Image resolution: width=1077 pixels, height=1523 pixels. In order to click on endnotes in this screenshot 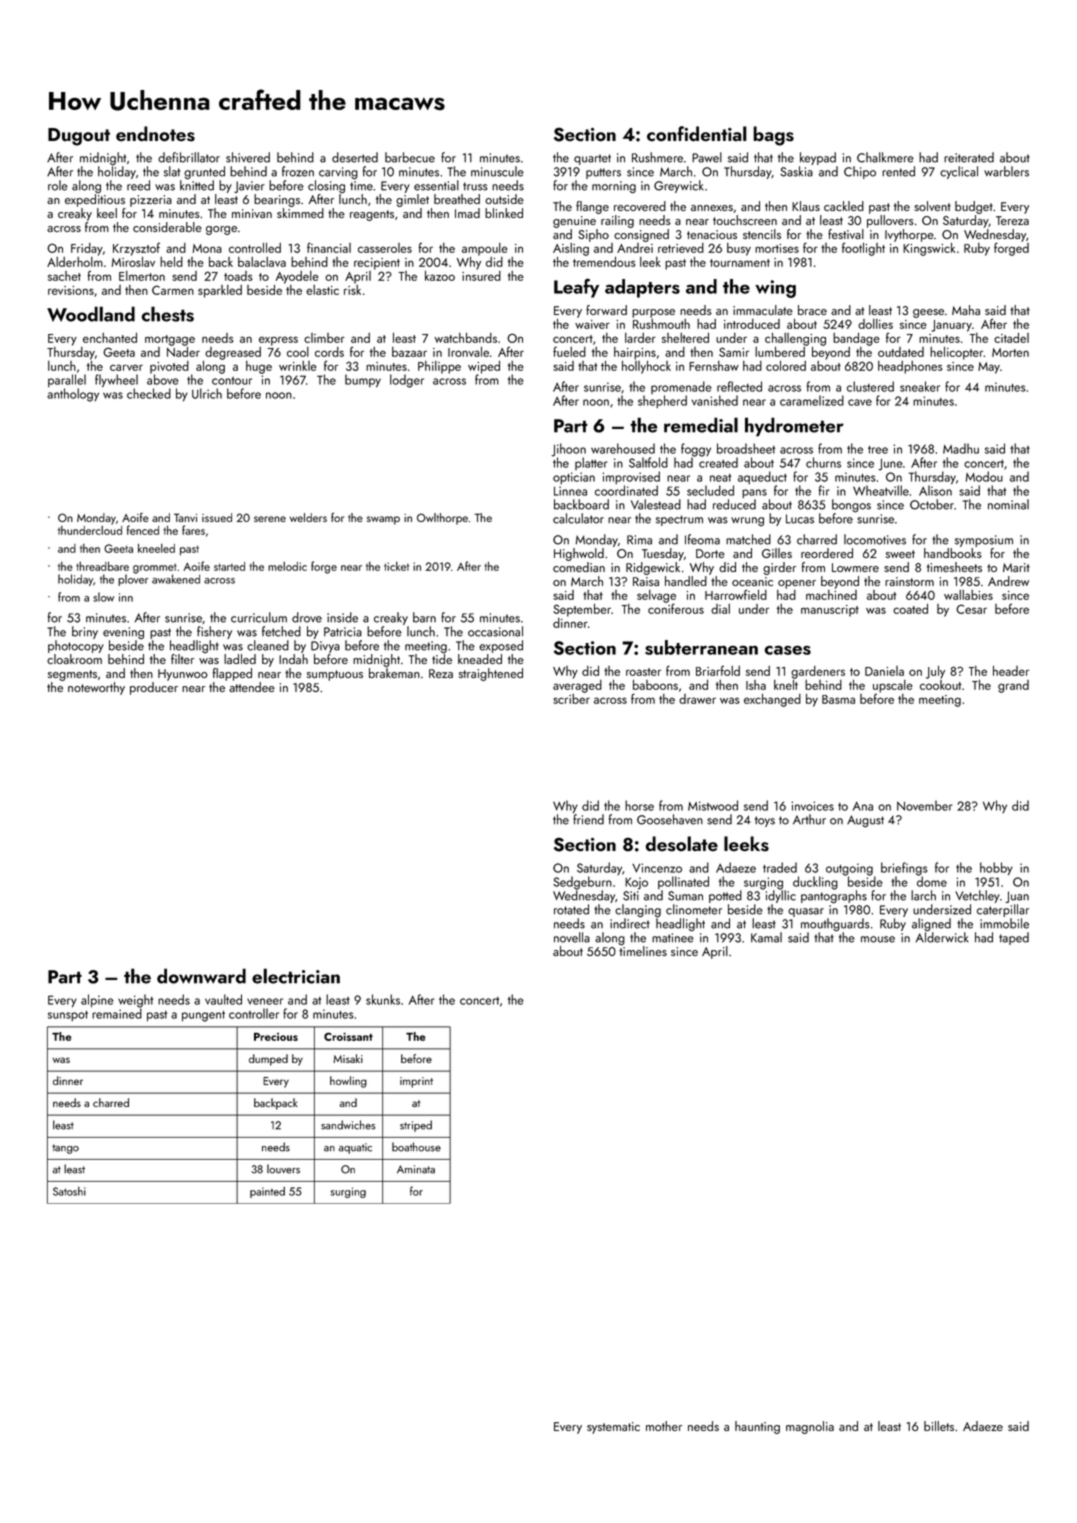, I will do `click(155, 134)`.
